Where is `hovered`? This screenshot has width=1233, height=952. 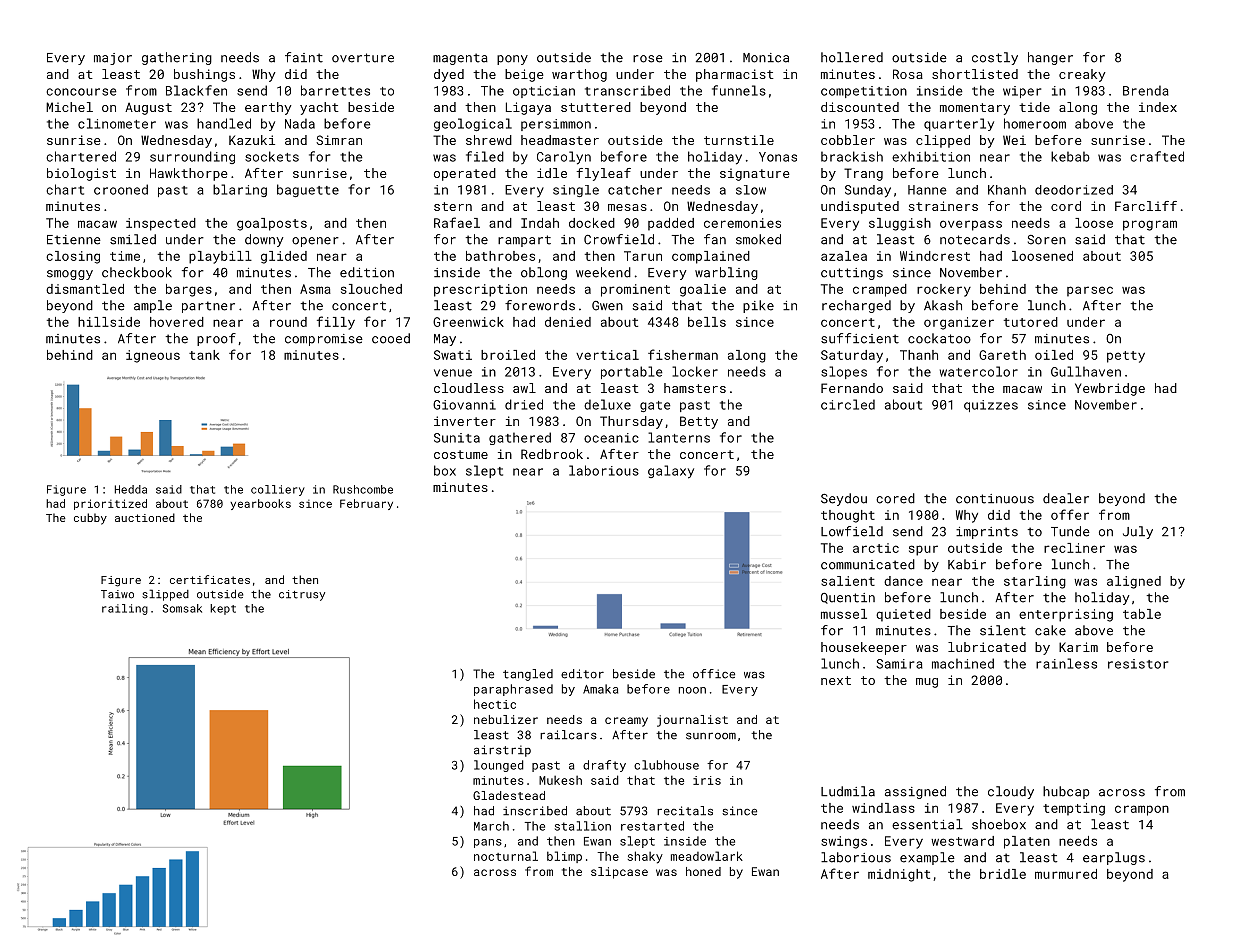
hovered is located at coordinates (177, 322).
